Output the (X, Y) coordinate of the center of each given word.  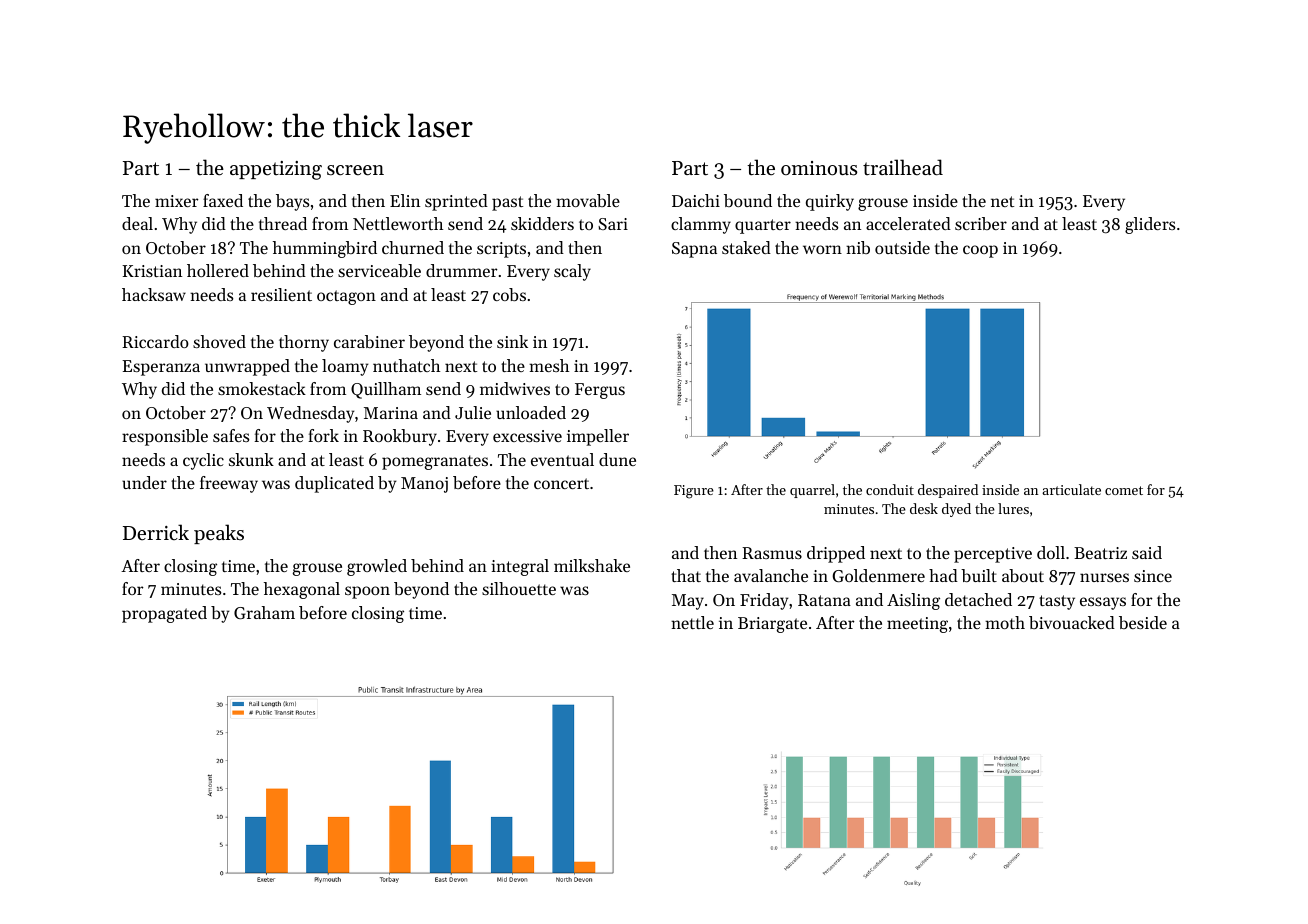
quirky (830, 202)
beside (1143, 622)
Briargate (772, 625)
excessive (527, 436)
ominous (819, 168)
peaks (219, 534)
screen (355, 170)
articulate (1071, 489)
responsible (165, 437)
